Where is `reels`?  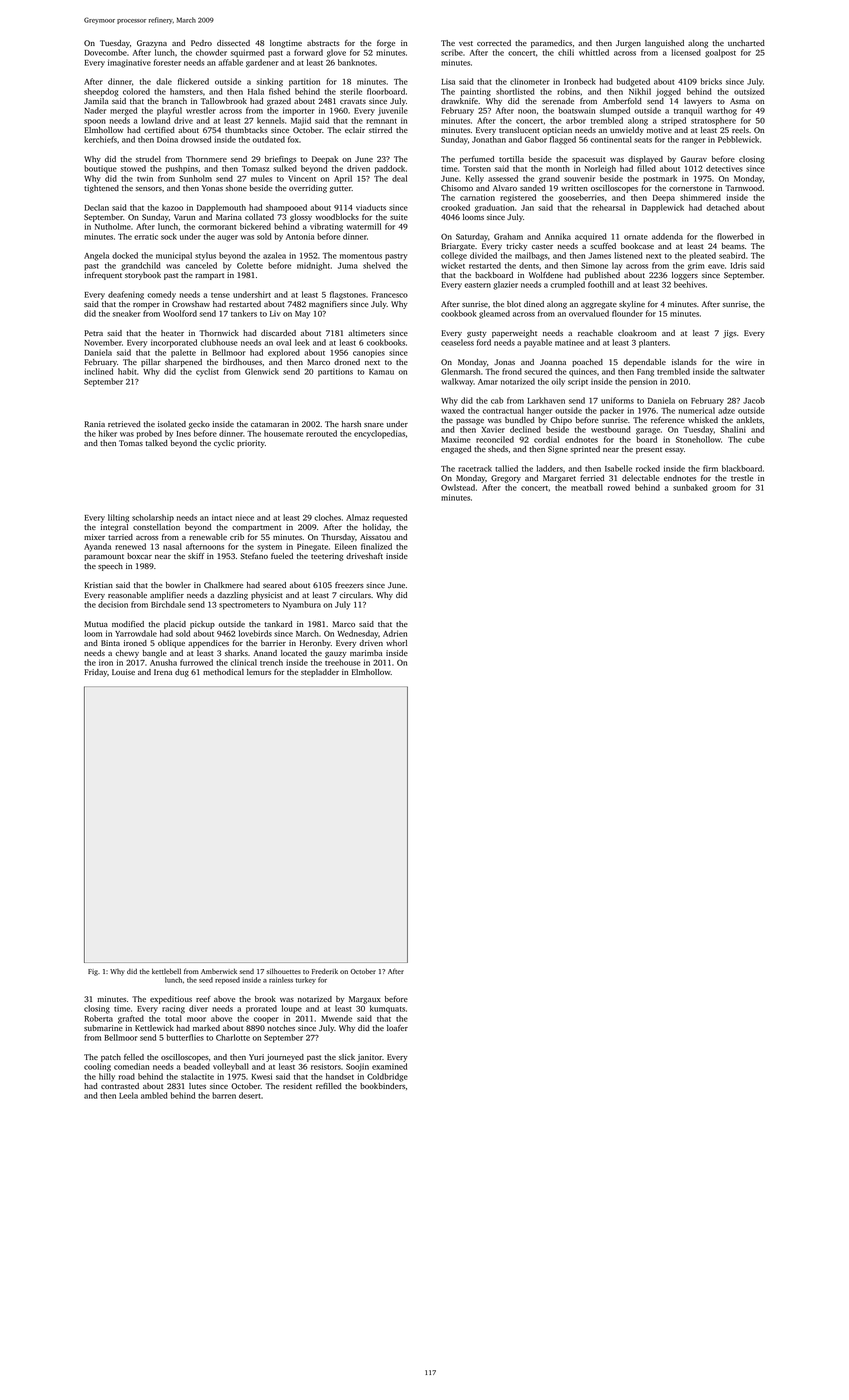
reels is located at coordinates (740, 130).
